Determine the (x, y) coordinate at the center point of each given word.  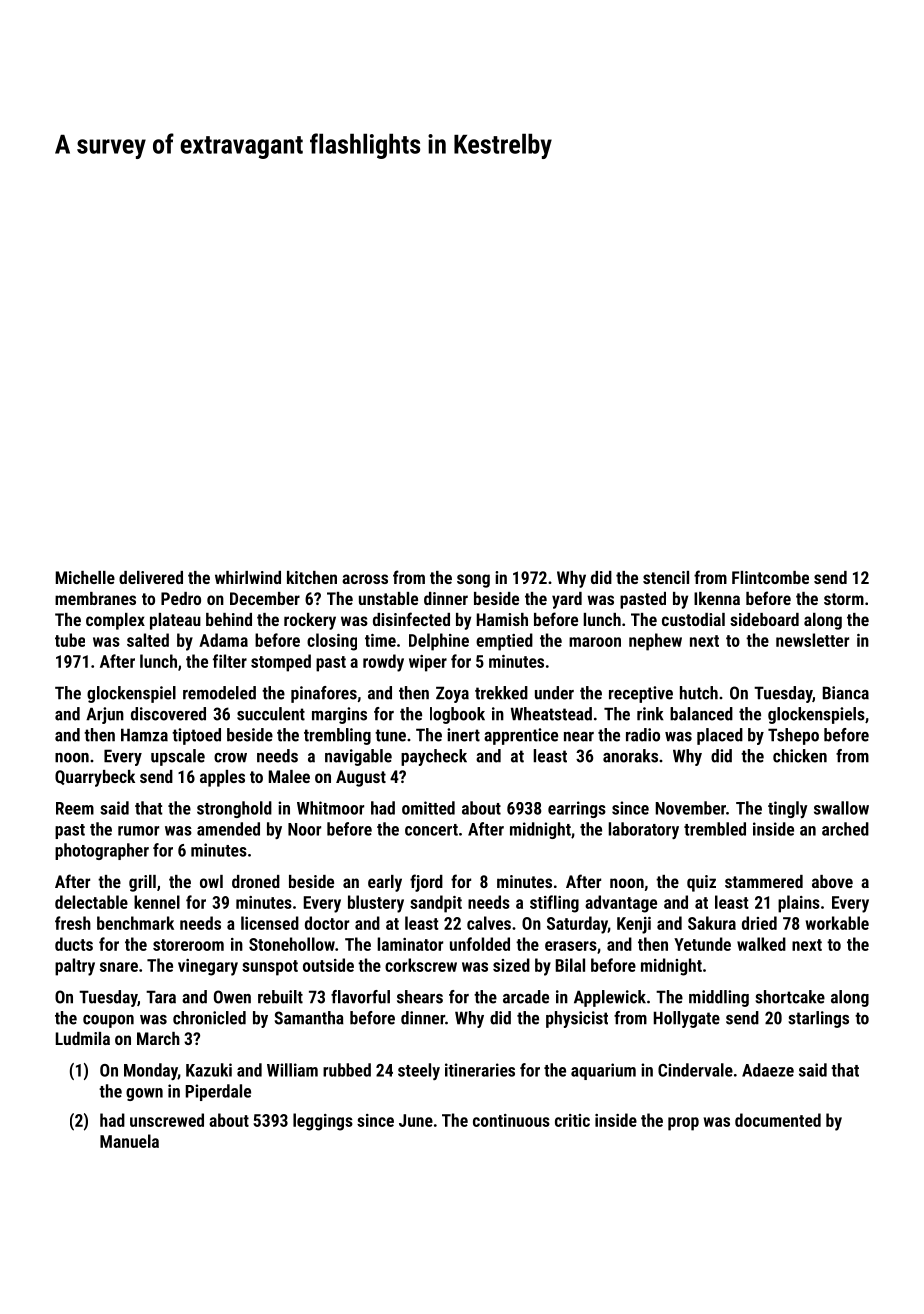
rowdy (383, 663)
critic (572, 1120)
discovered (168, 714)
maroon (595, 642)
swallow (841, 808)
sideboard (764, 619)
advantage (621, 904)
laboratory (643, 830)
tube (70, 640)
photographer (102, 851)
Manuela (129, 1141)
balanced (701, 714)
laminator (410, 944)
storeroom (188, 945)
